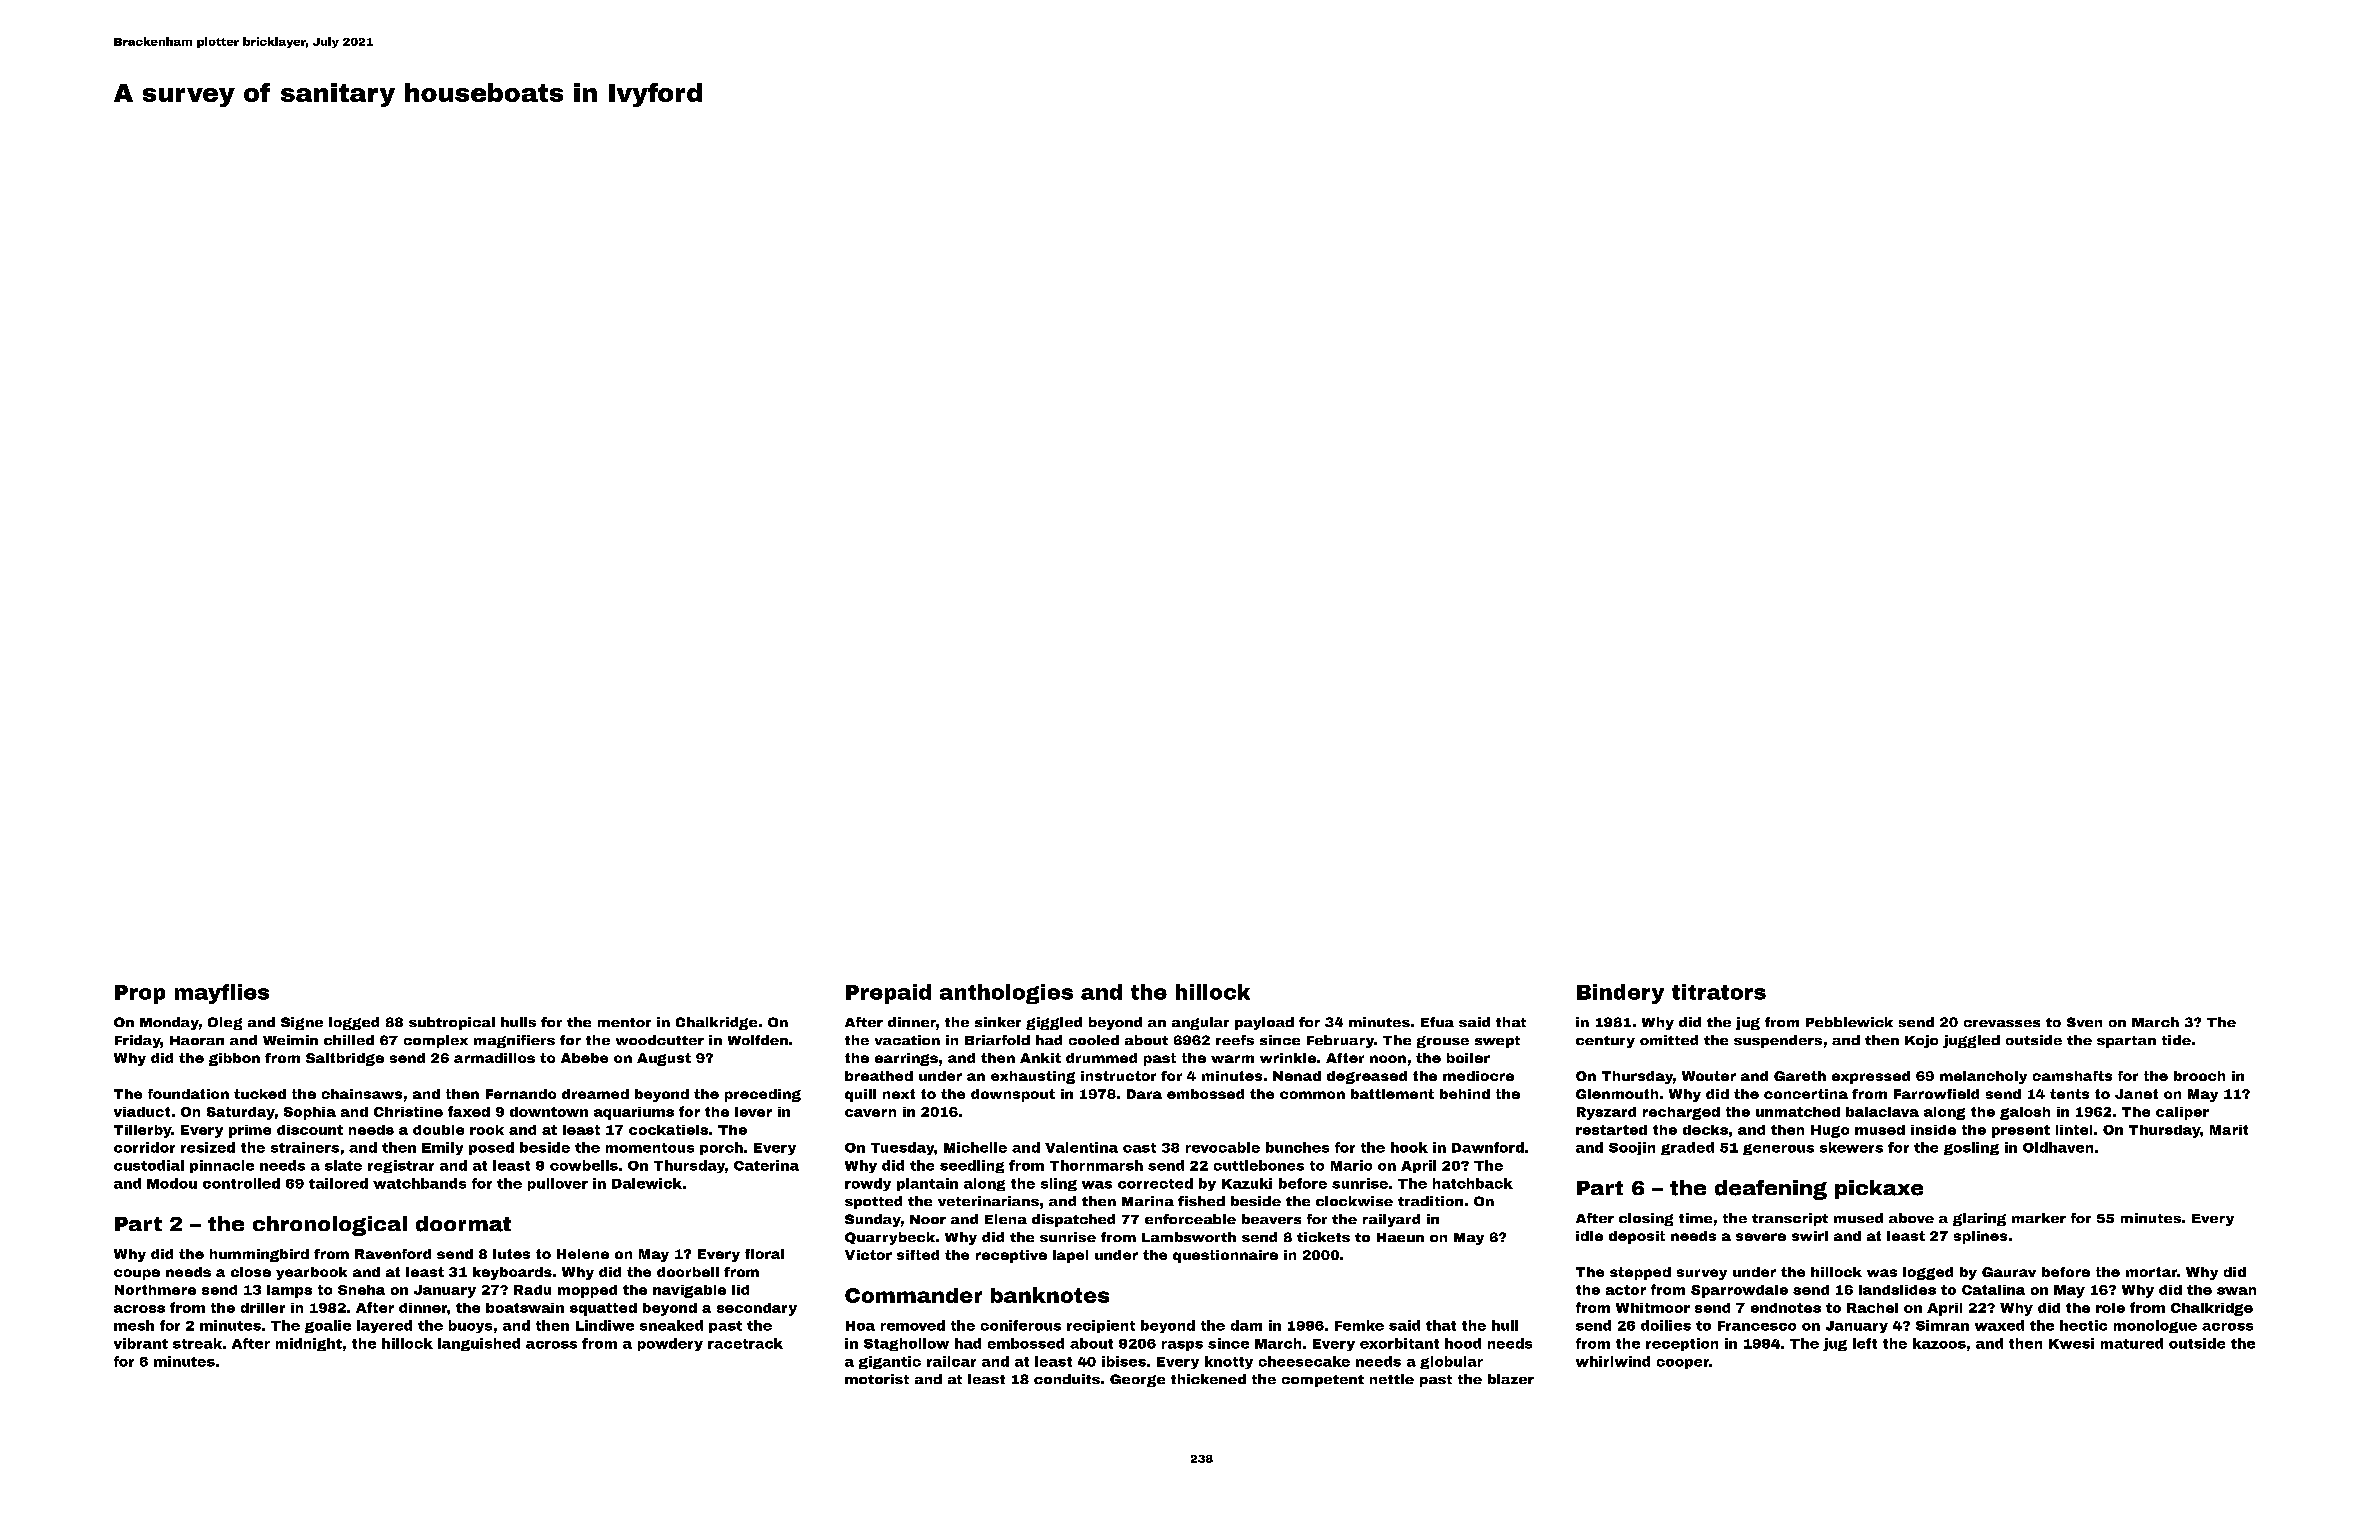 This screenshot has height=1540, width=2380. Describe the element at coordinates (1488, 1147) in the screenshot. I see `Dawnford` at that location.
